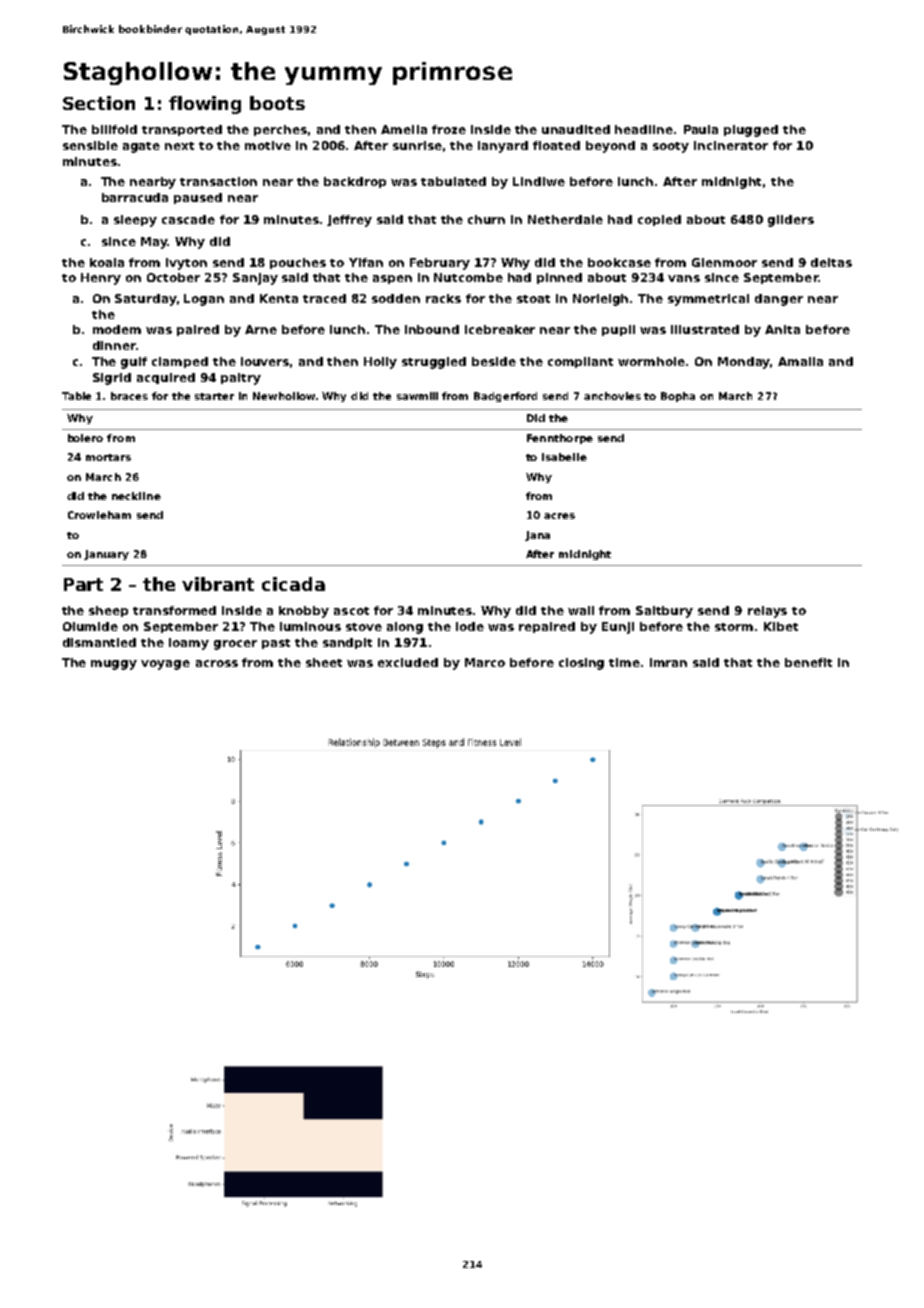 The image size is (924, 1308). What do you see at coordinates (468, 277) in the page?
I see `Nutcombe` at bounding box center [468, 277].
